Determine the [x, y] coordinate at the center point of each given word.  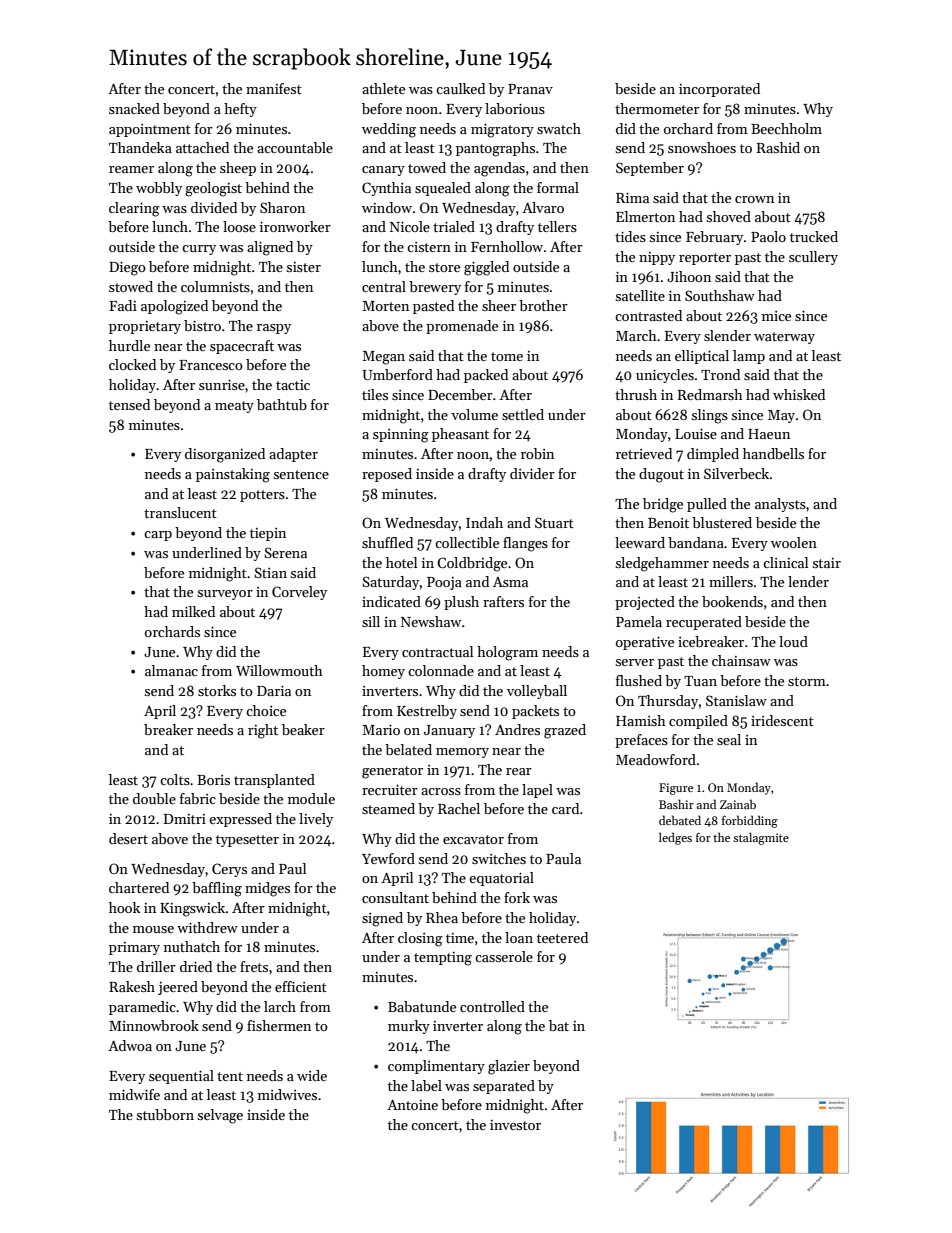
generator [392, 772]
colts [175, 779]
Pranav [530, 89]
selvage [220, 1116]
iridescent [782, 720]
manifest [274, 88]
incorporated [719, 90]
